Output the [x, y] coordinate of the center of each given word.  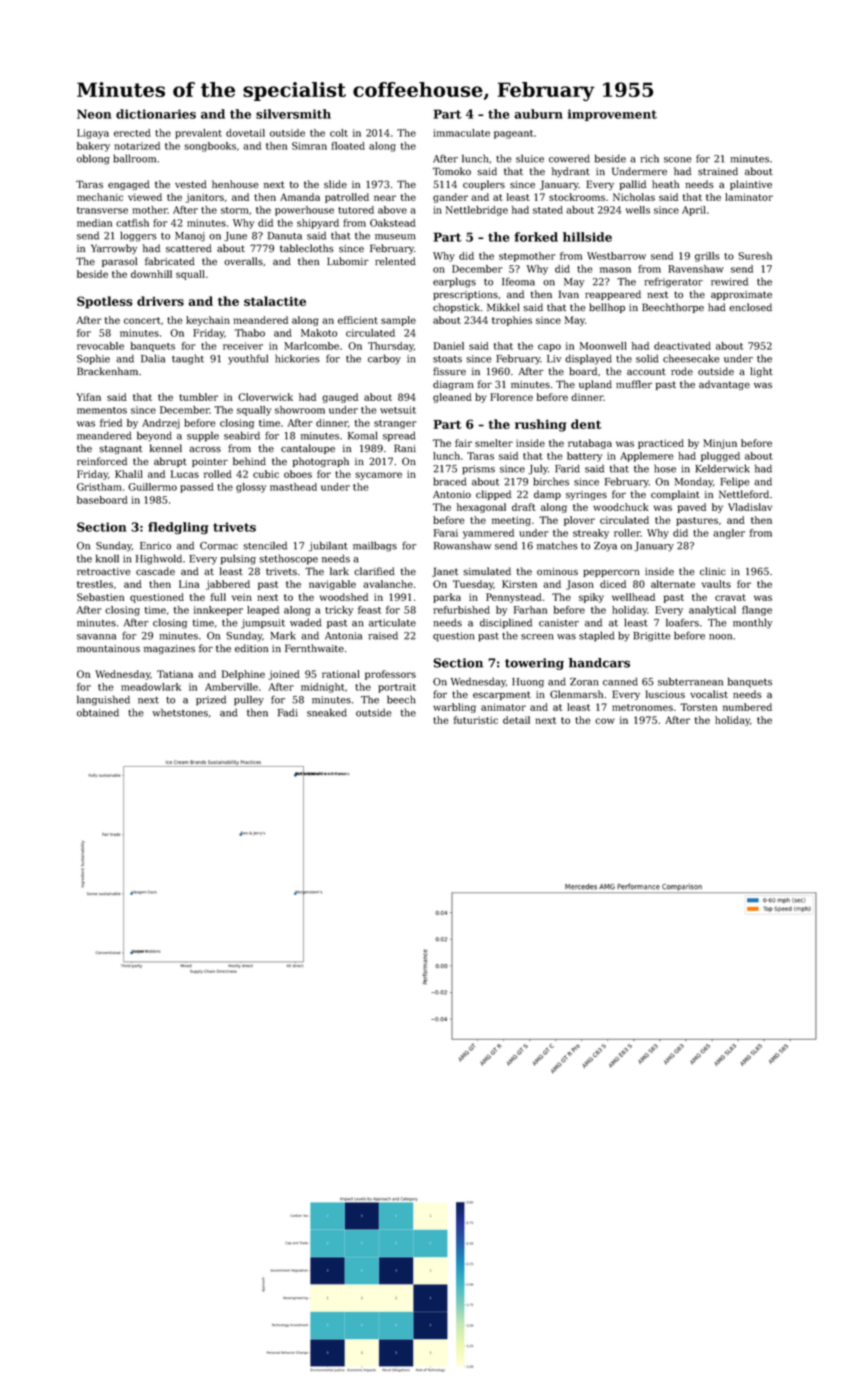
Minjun [720, 444]
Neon [94, 114]
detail [516, 720]
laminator [749, 197]
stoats [447, 359]
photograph [321, 462]
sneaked [327, 712]
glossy [251, 488]
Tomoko [452, 171]
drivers [160, 301]
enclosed [750, 307]
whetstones [180, 712]
